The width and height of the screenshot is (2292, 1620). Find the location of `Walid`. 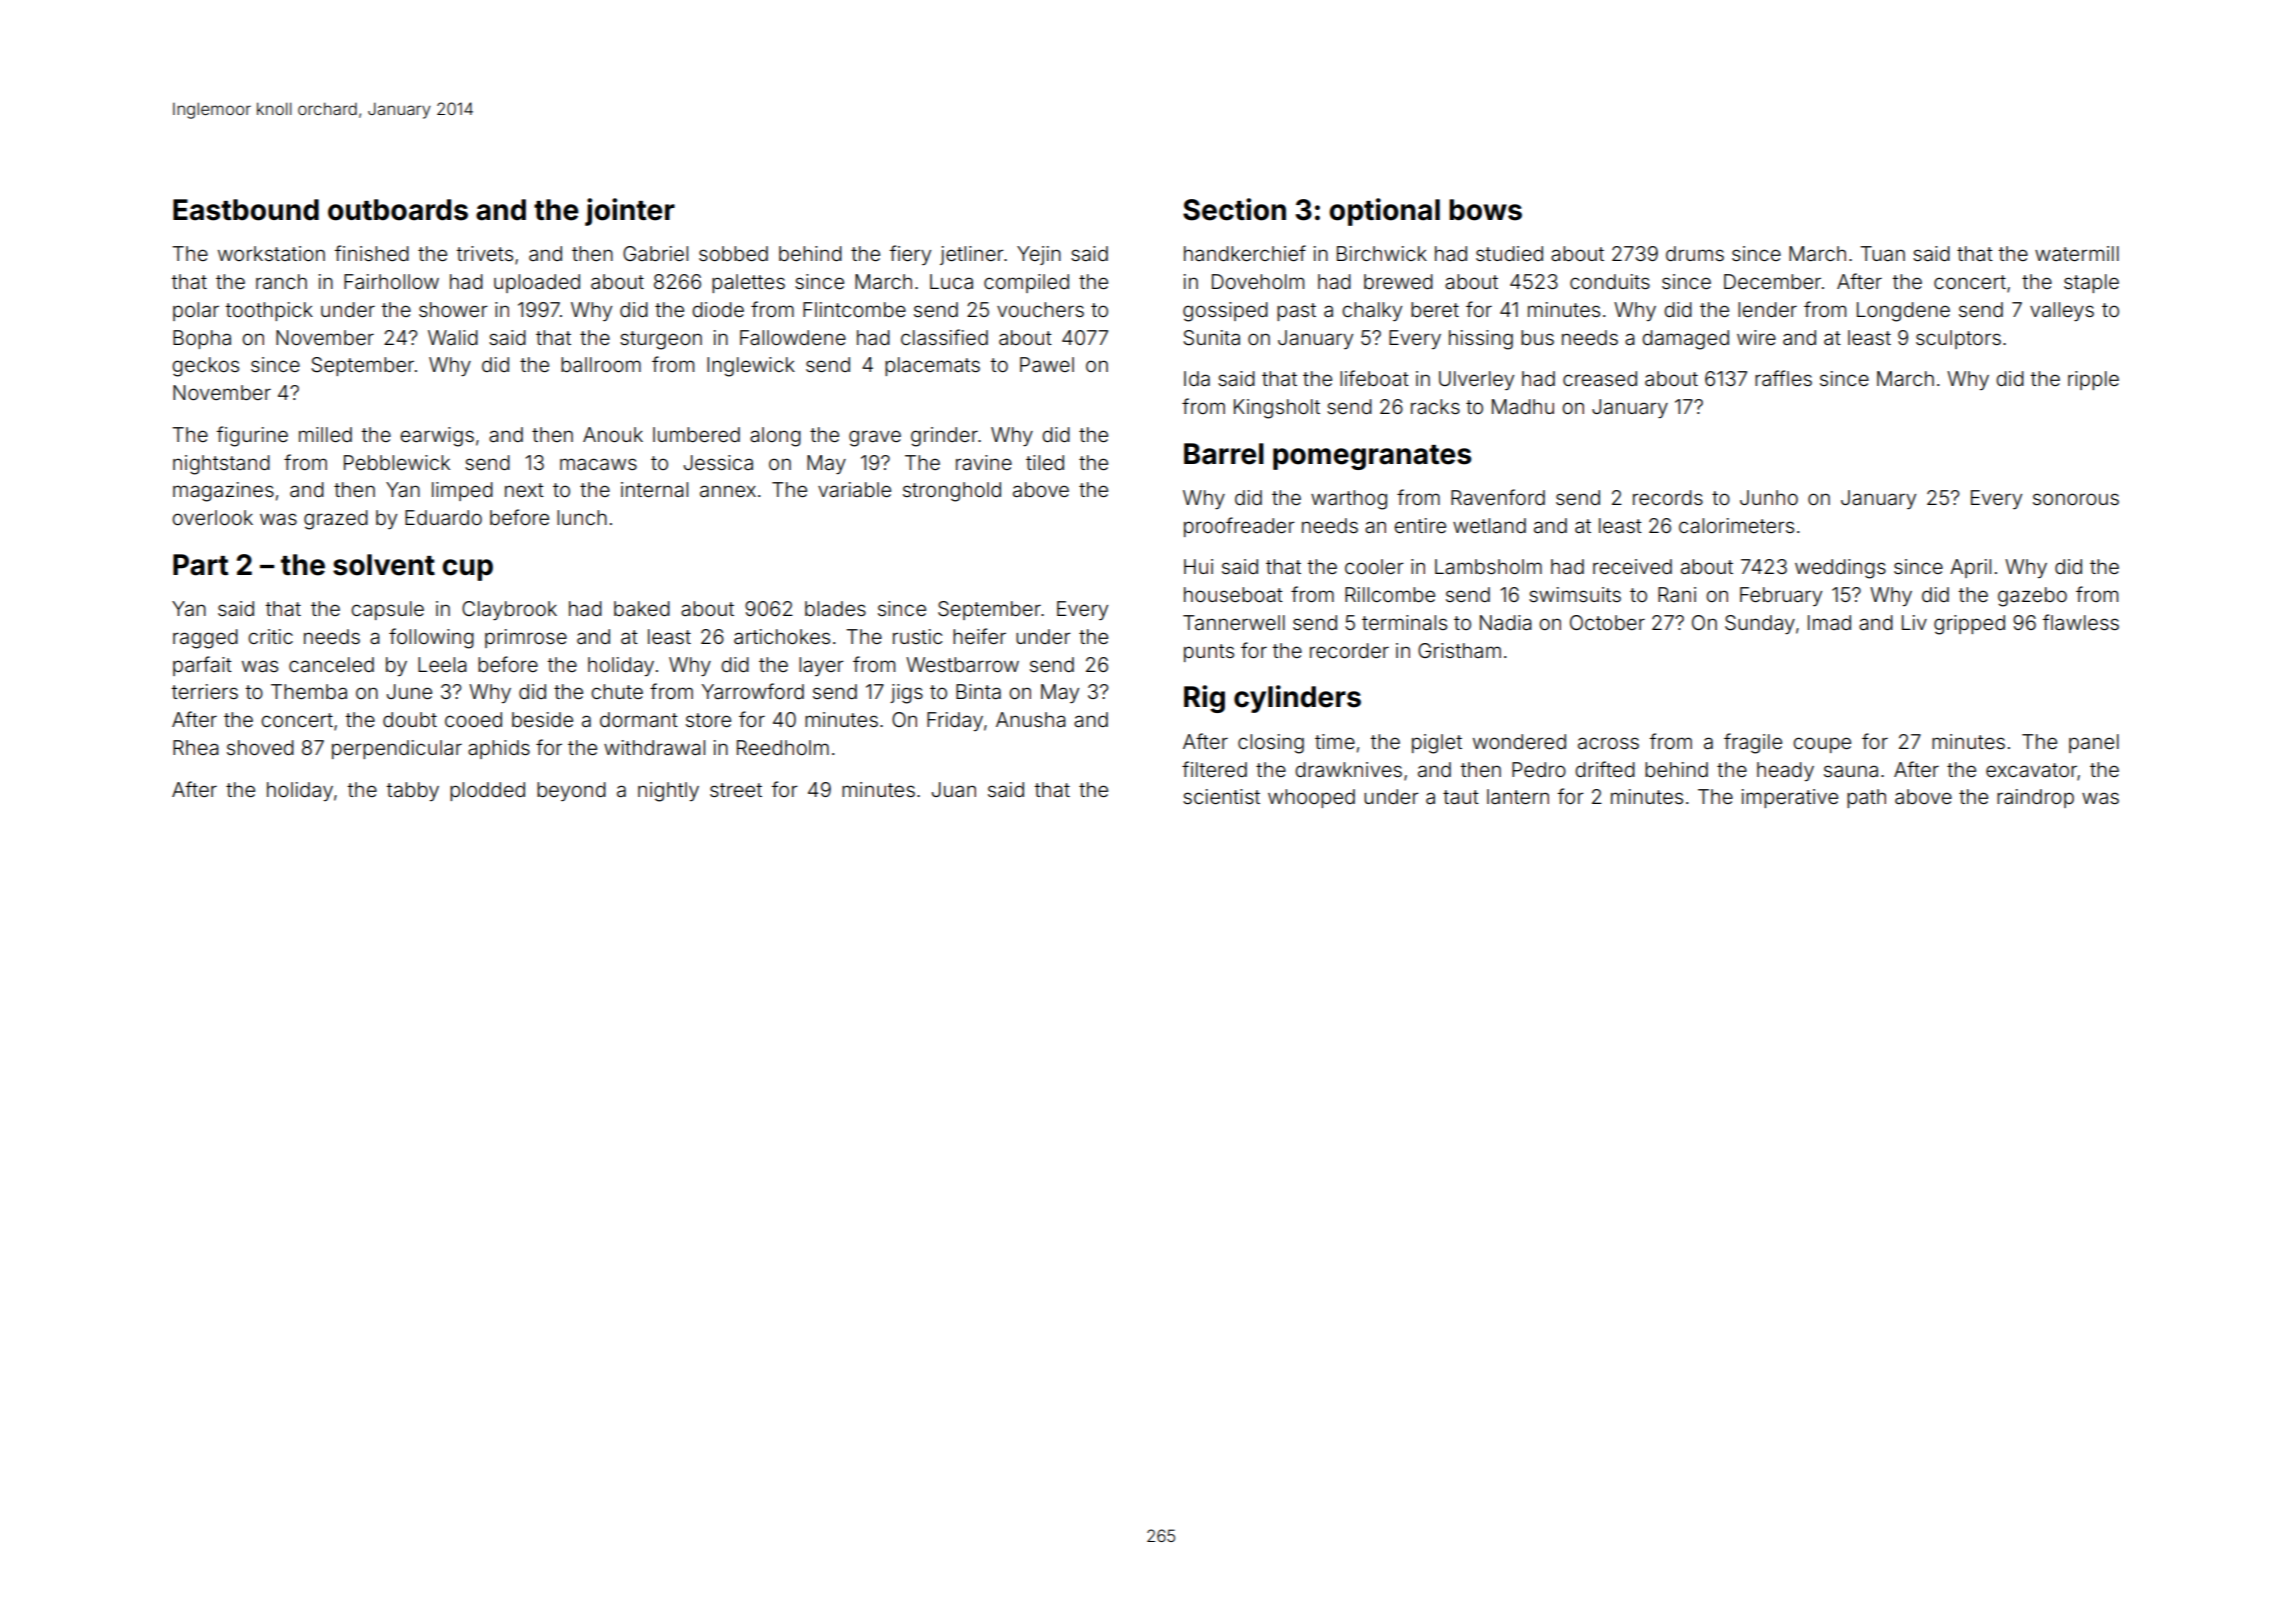

Walid is located at coordinates (453, 337).
